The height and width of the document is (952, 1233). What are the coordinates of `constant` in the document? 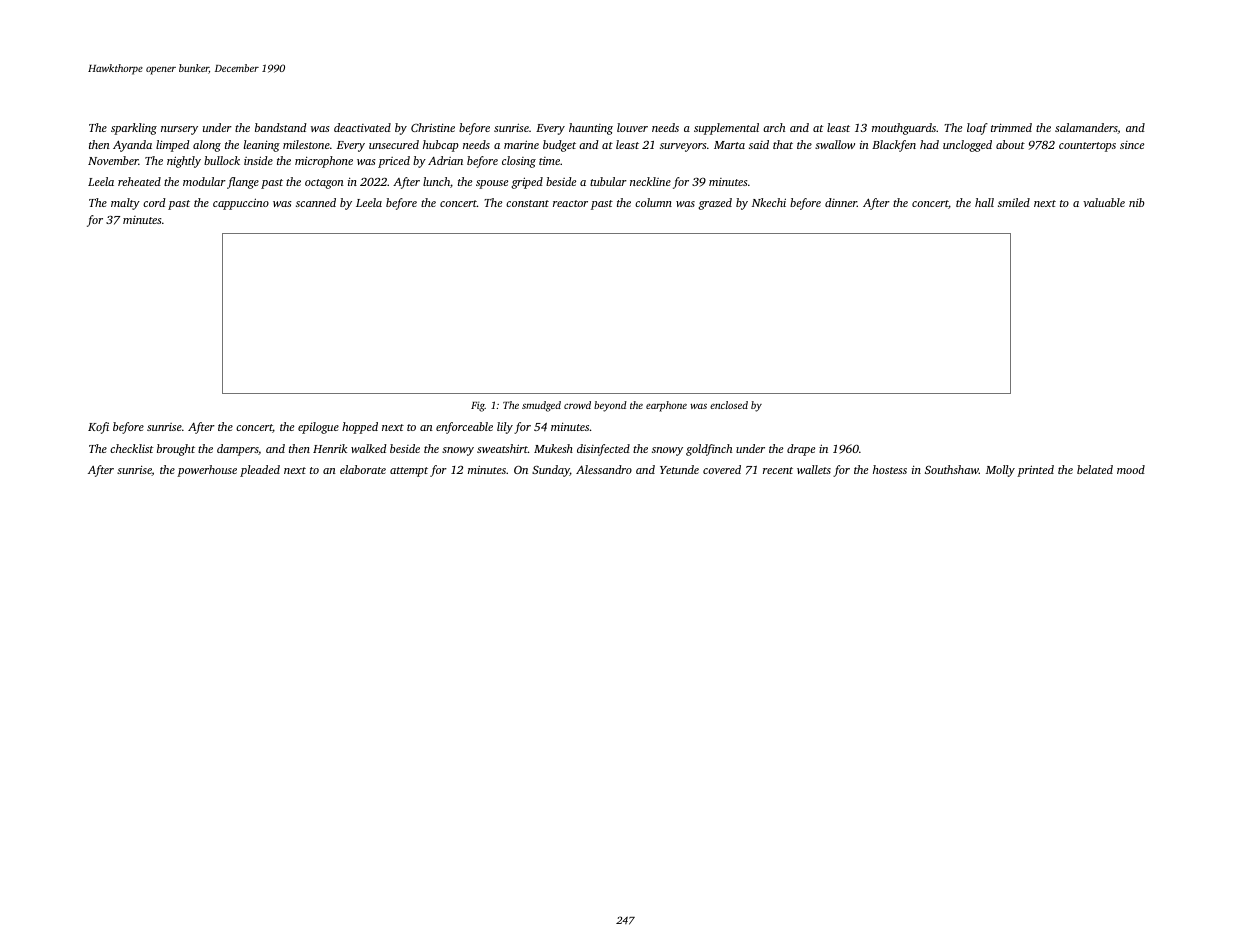 It's located at (527, 203).
